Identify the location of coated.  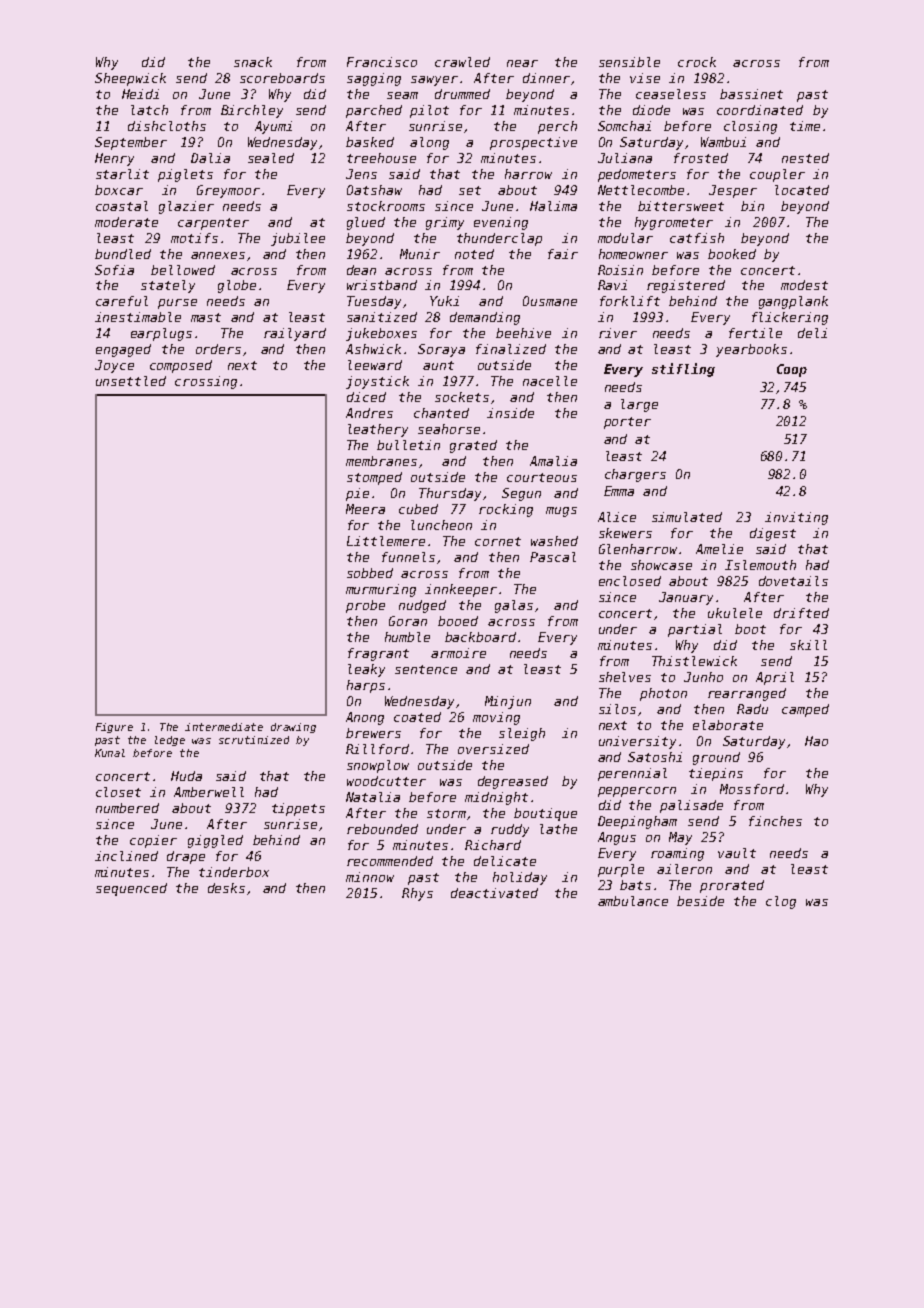
(417, 717).
